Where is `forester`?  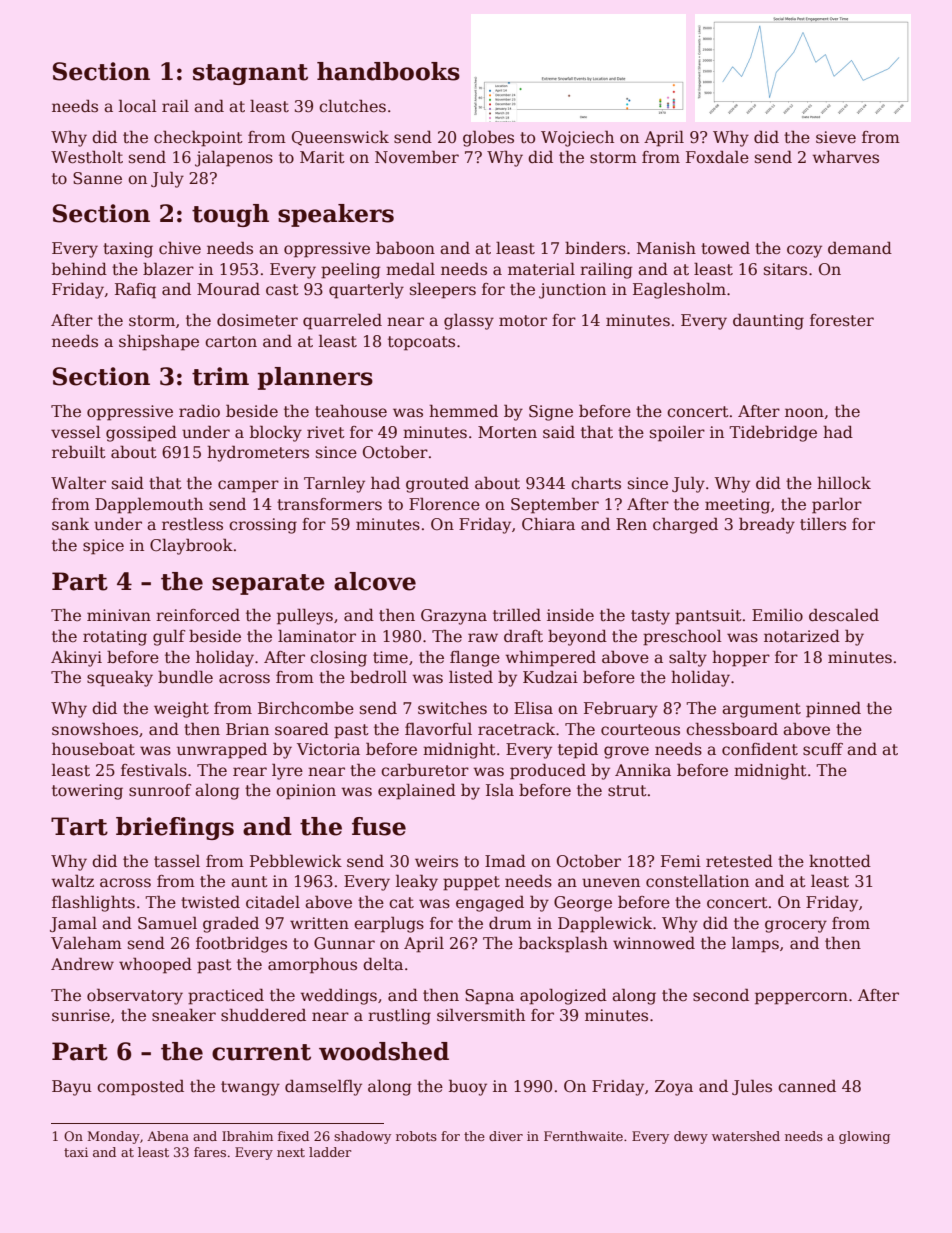 forester is located at coordinates (842, 320).
